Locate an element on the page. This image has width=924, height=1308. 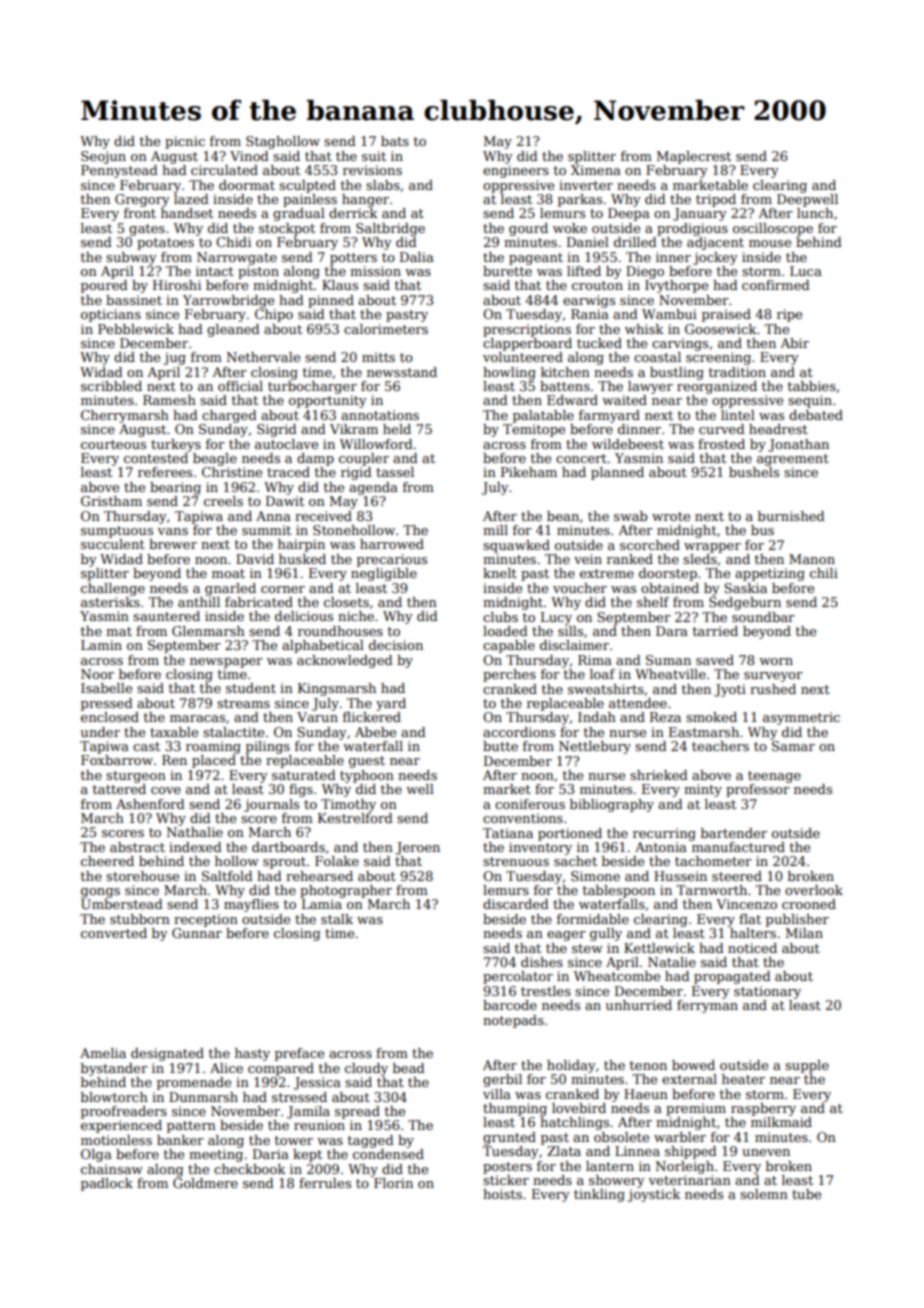
Saskia is located at coordinates (745, 588).
